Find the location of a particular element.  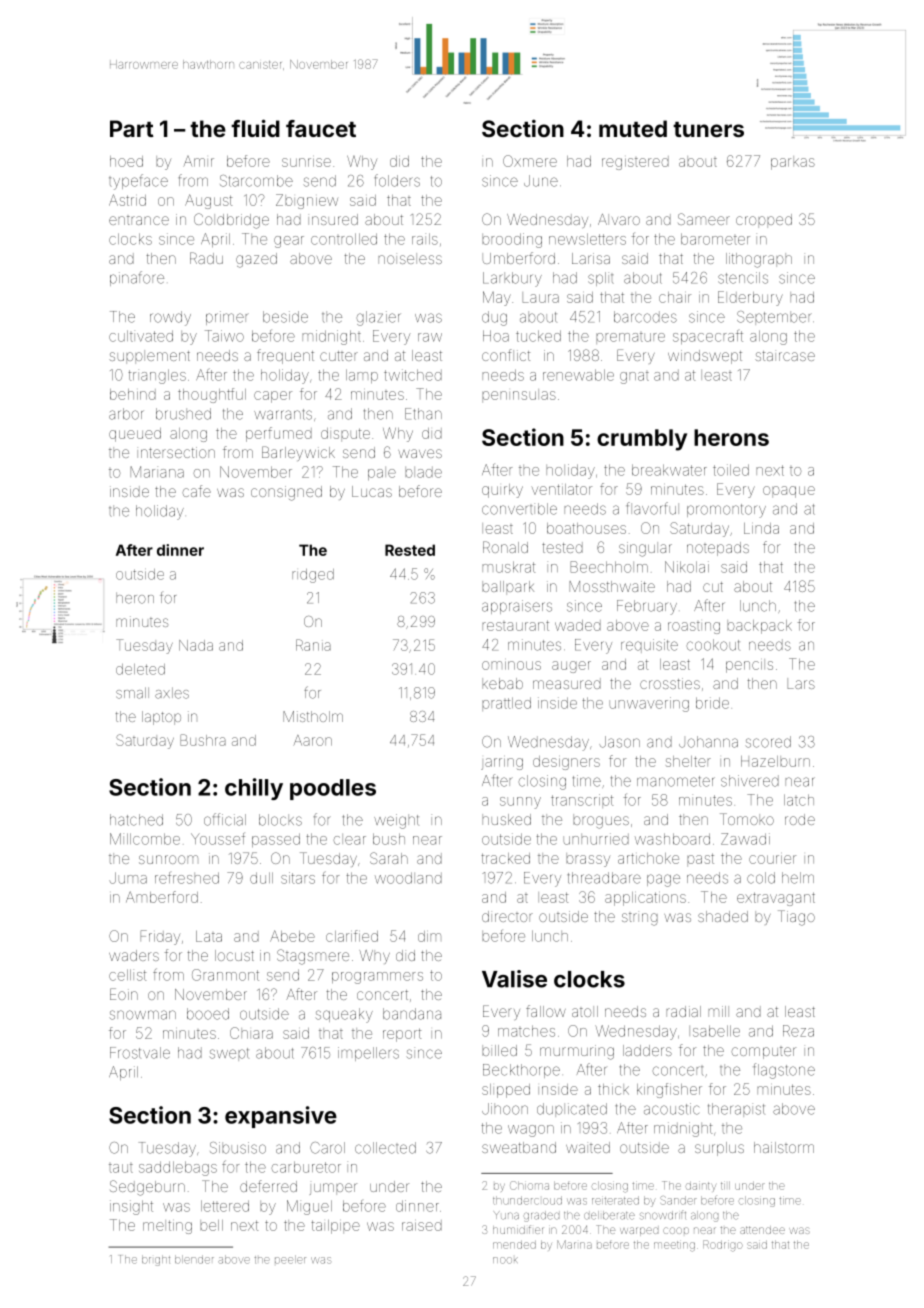

insight is located at coordinates (131, 1207).
